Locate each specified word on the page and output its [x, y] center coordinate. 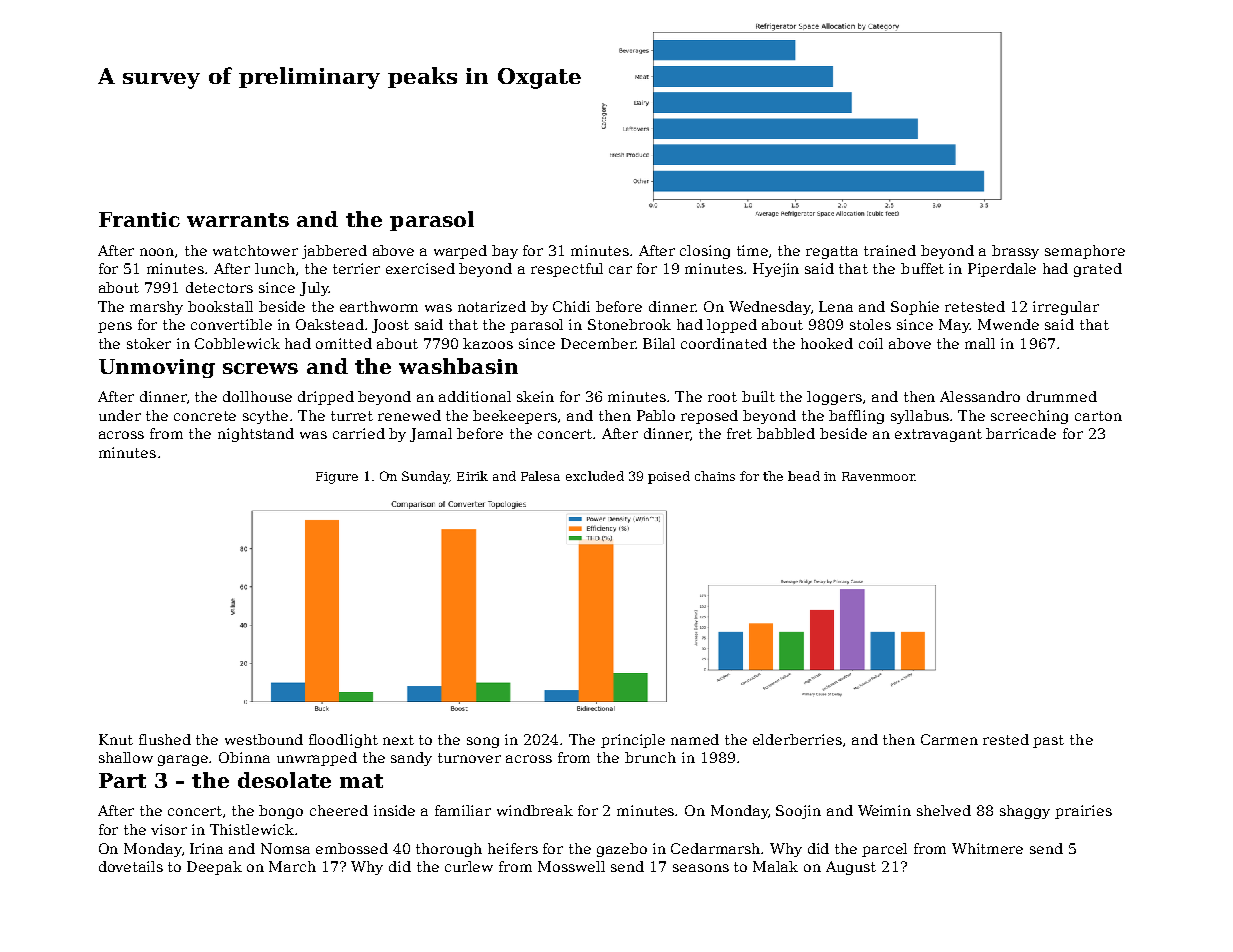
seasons [701, 868]
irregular [1066, 308]
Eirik [472, 476]
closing [705, 252]
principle [633, 741]
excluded [595, 476]
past [1048, 741]
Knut [116, 739]
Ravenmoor [878, 476]
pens [115, 327]
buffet [922, 268]
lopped [732, 326]
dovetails [131, 866]
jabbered [334, 252]
